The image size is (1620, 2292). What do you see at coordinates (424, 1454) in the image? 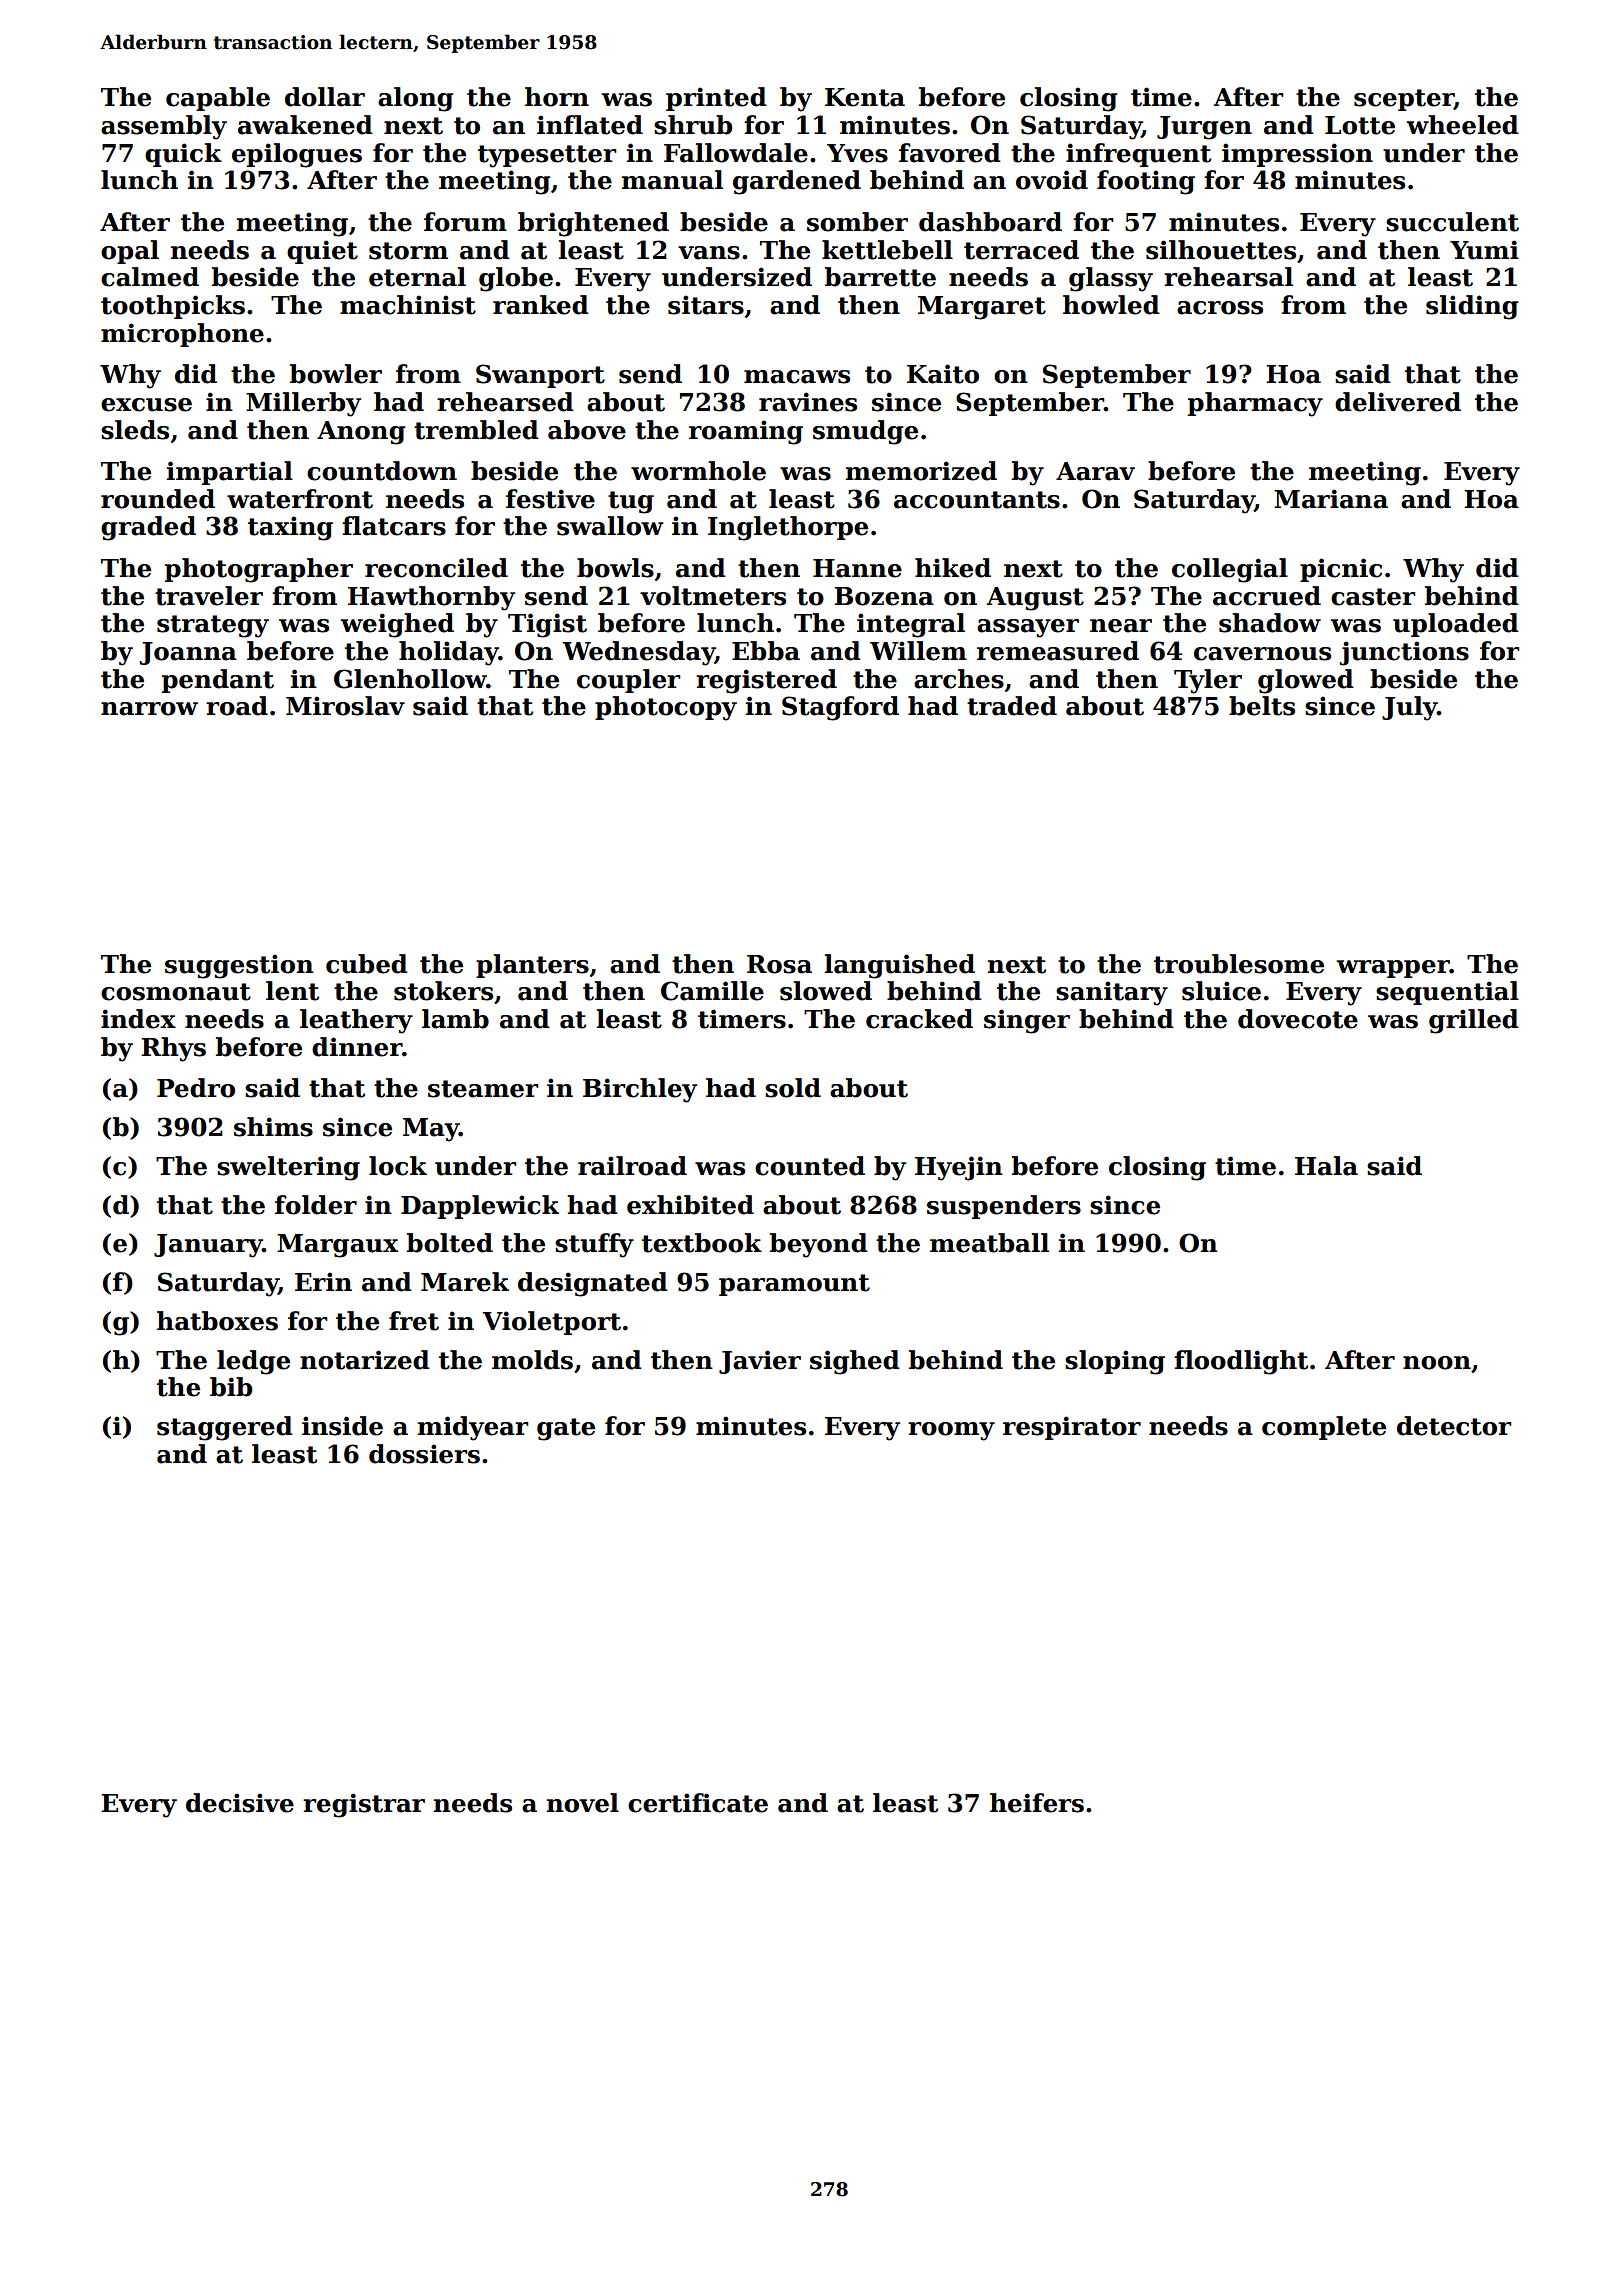
I see `dossiers` at bounding box center [424, 1454].
